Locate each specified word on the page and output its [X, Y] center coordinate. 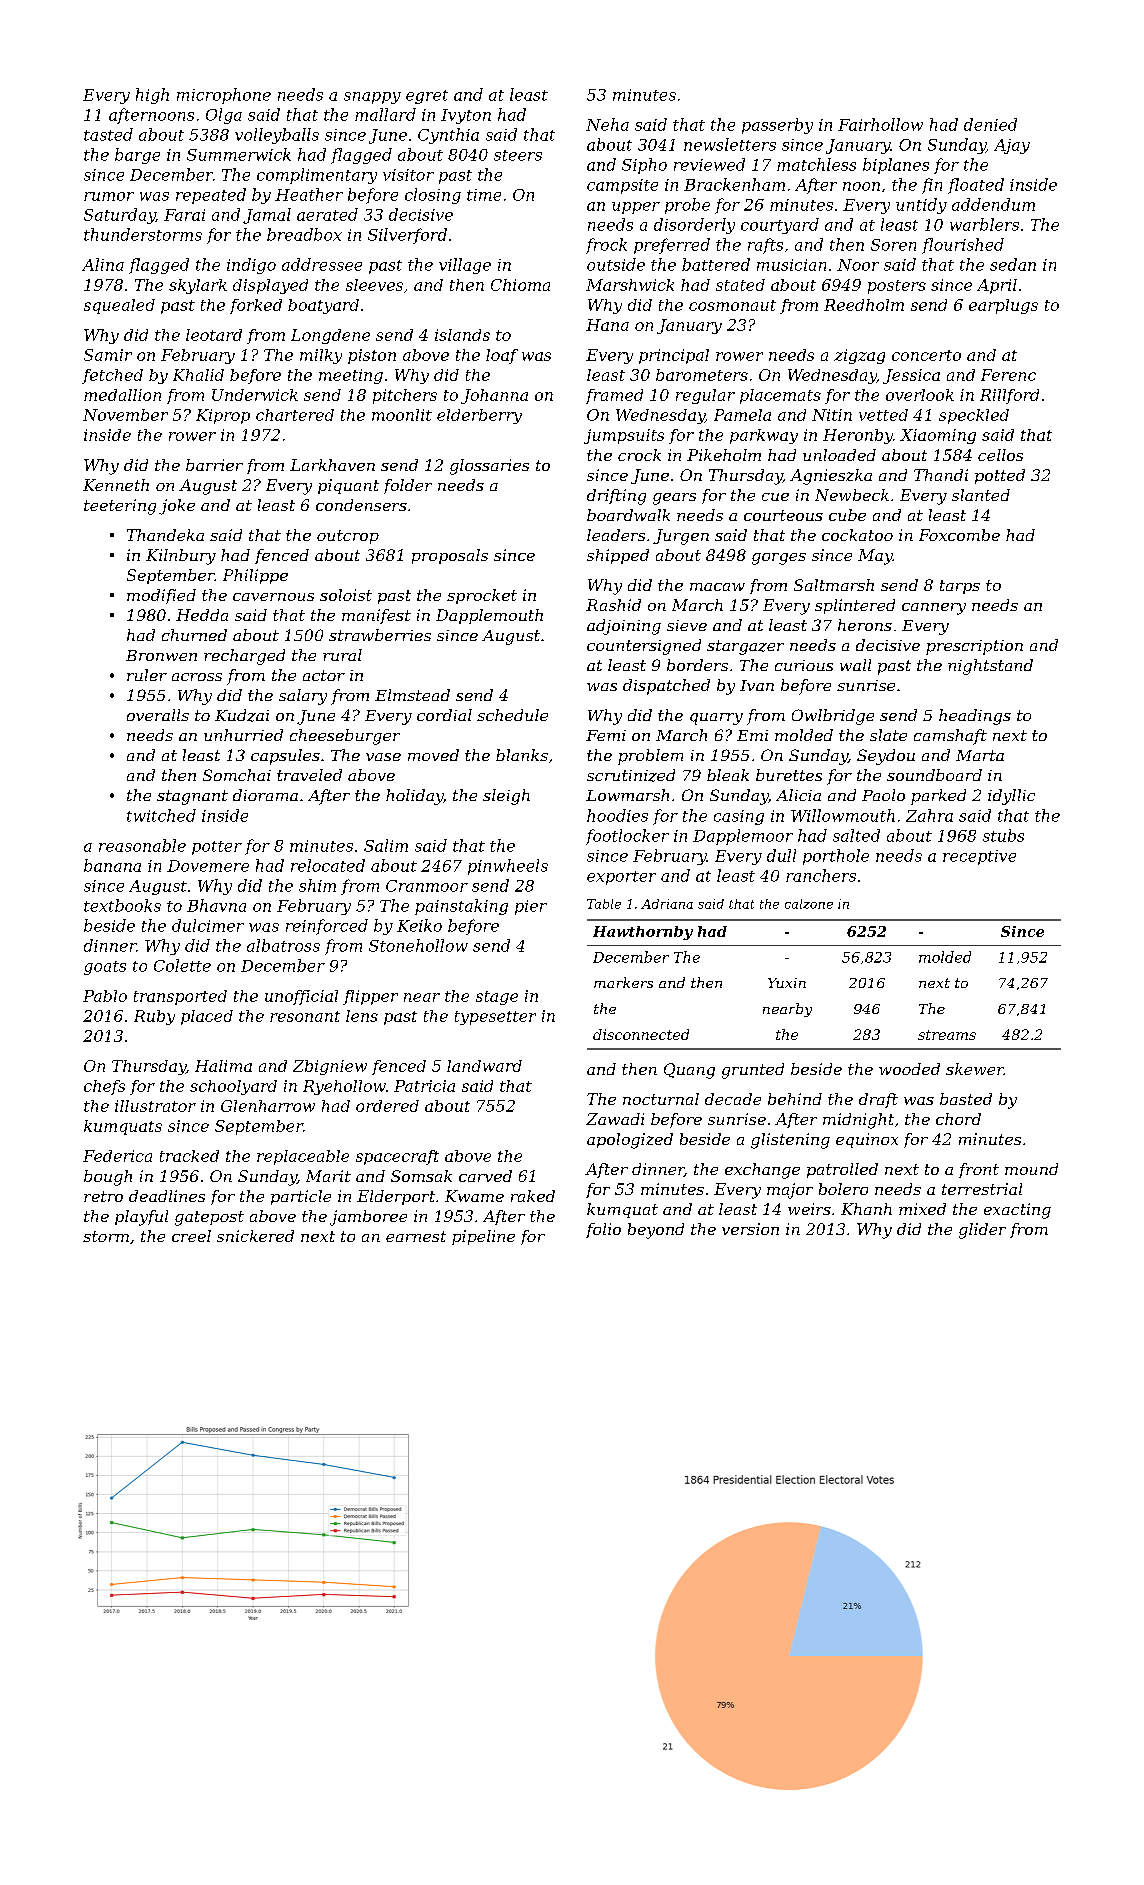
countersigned [644, 647]
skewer [975, 1069]
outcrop [348, 537]
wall [855, 665]
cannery [934, 609]
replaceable [303, 1157]
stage [497, 998]
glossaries [489, 467]
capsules [285, 757]
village [465, 266]
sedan [1013, 264]
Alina [103, 264]
